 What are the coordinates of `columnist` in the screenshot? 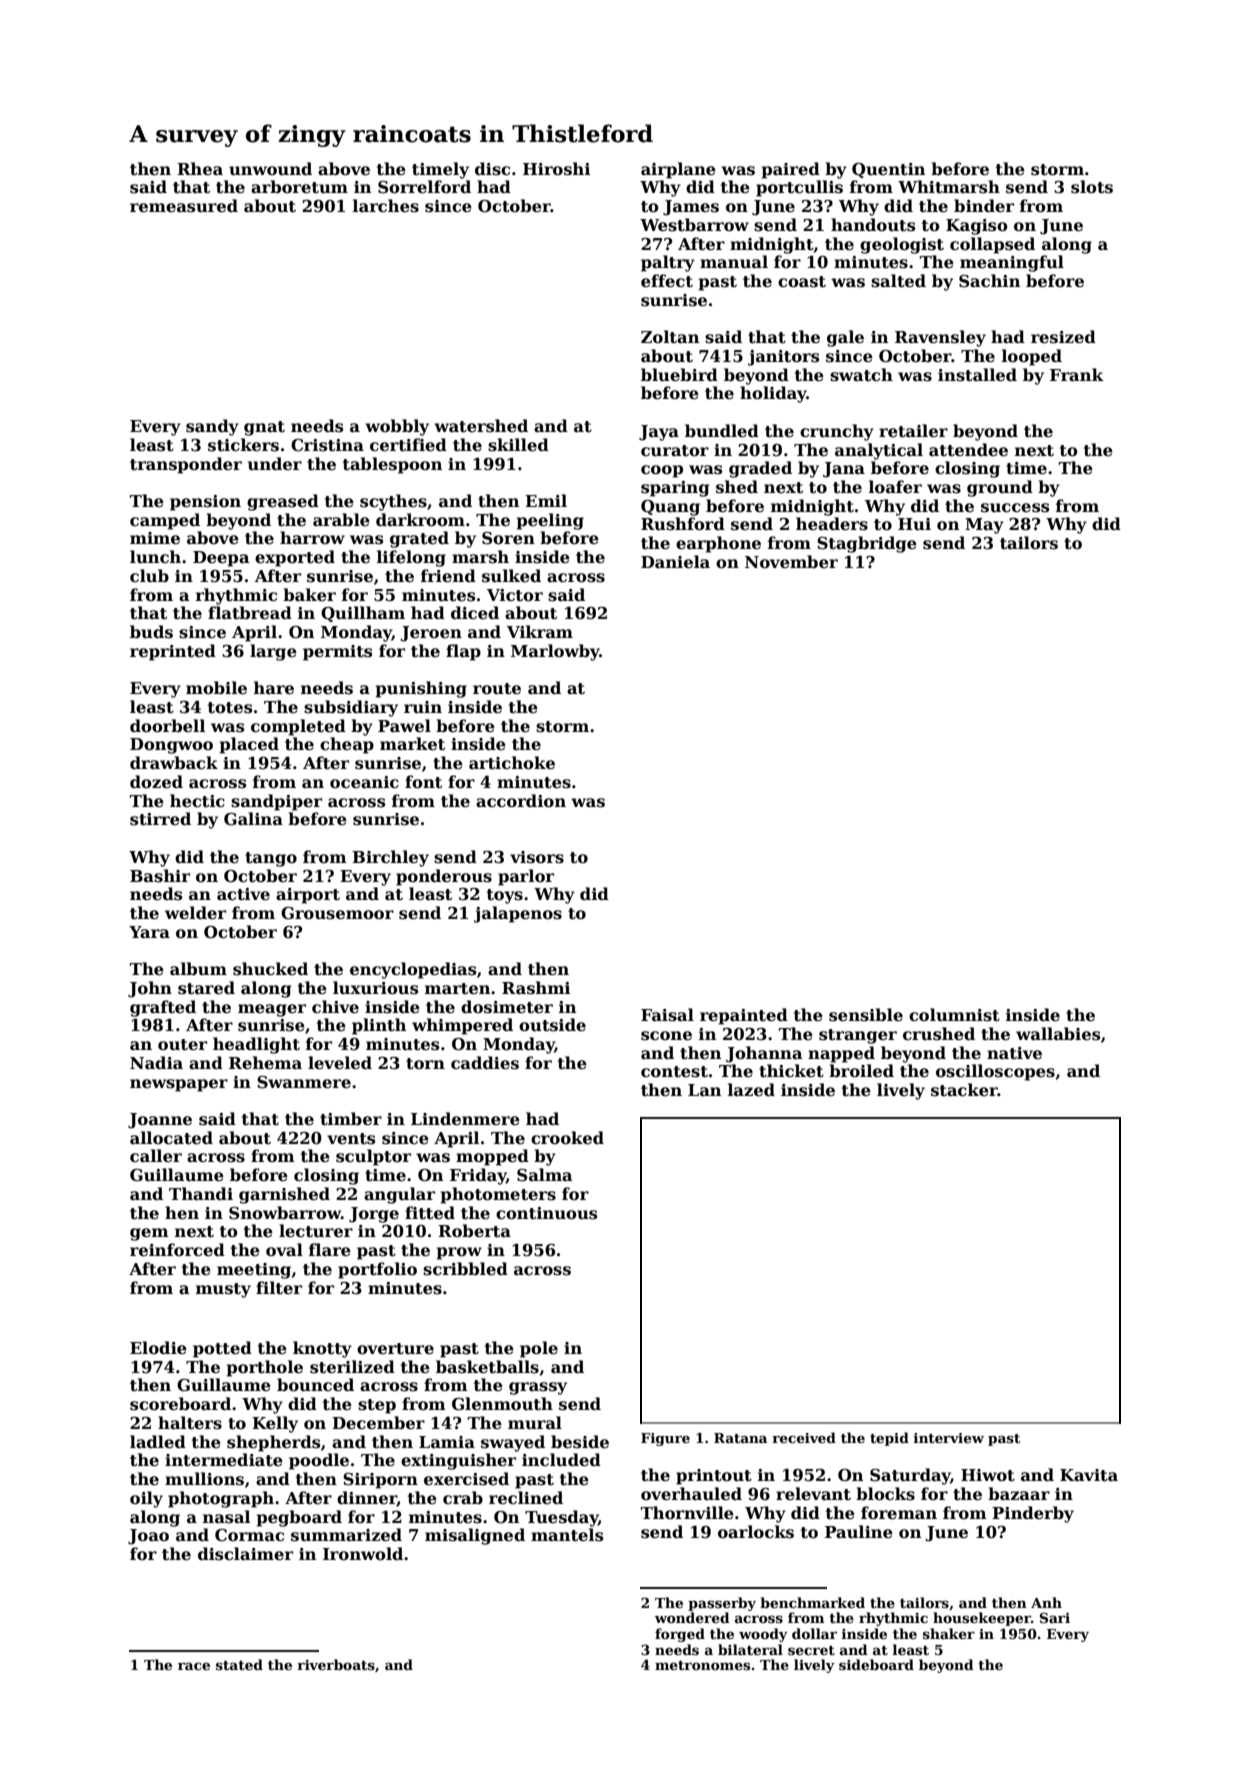 It's located at (954, 1015).
